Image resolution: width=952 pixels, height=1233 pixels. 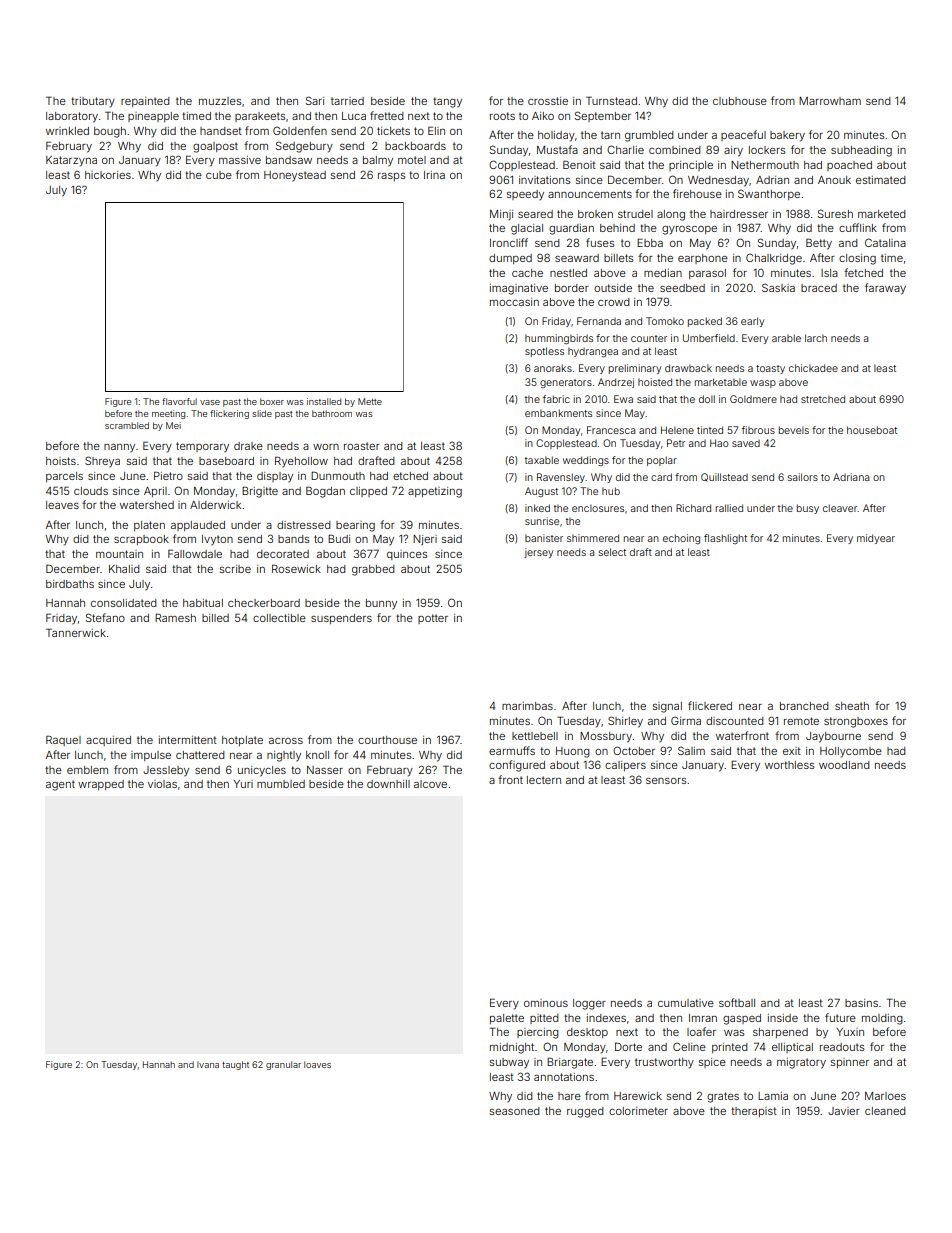 I want to click on fibrous, so click(x=758, y=430).
